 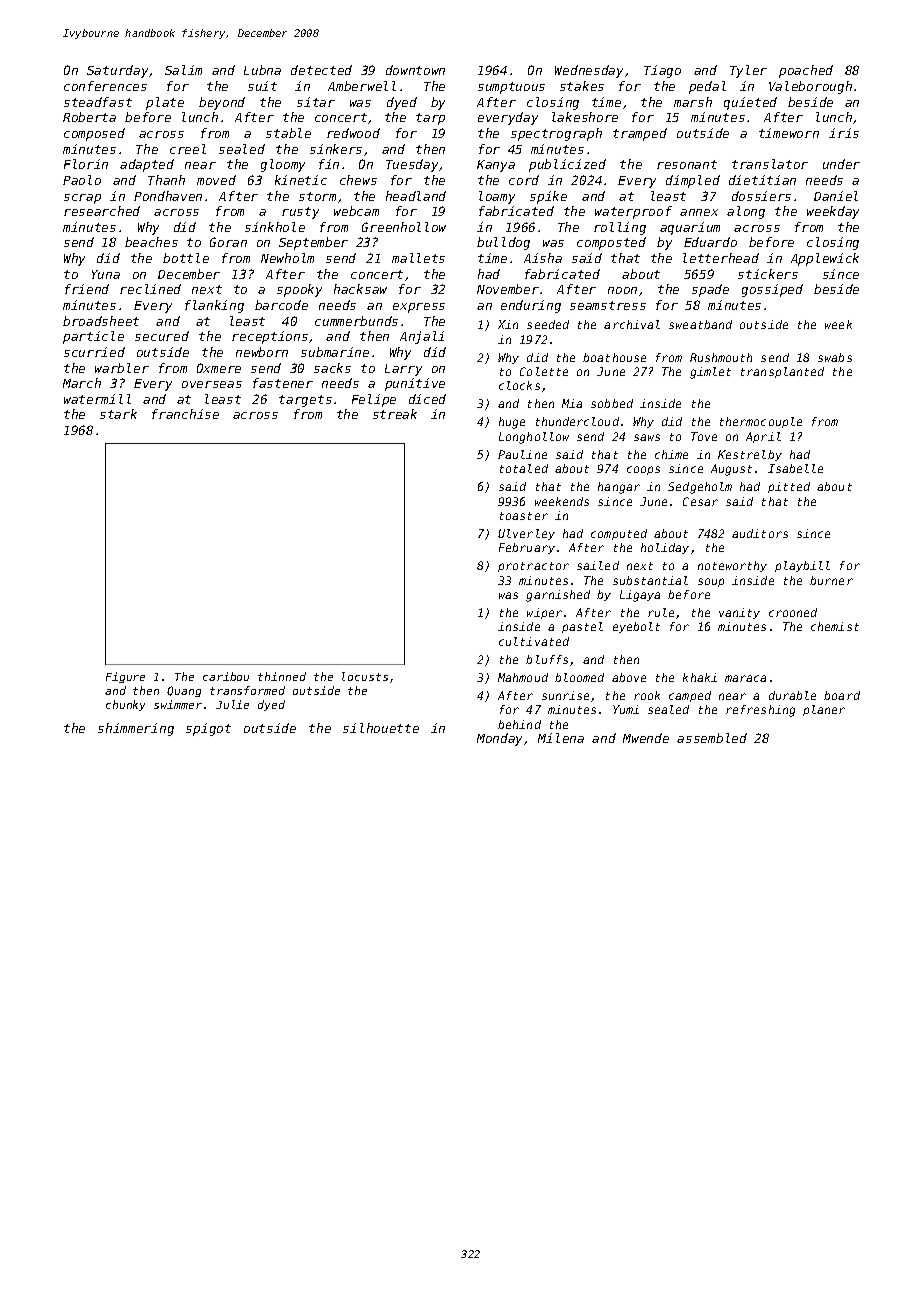 What do you see at coordinates (102, 211) in the image?
I see `researched` at bounding box center [102, 211].
